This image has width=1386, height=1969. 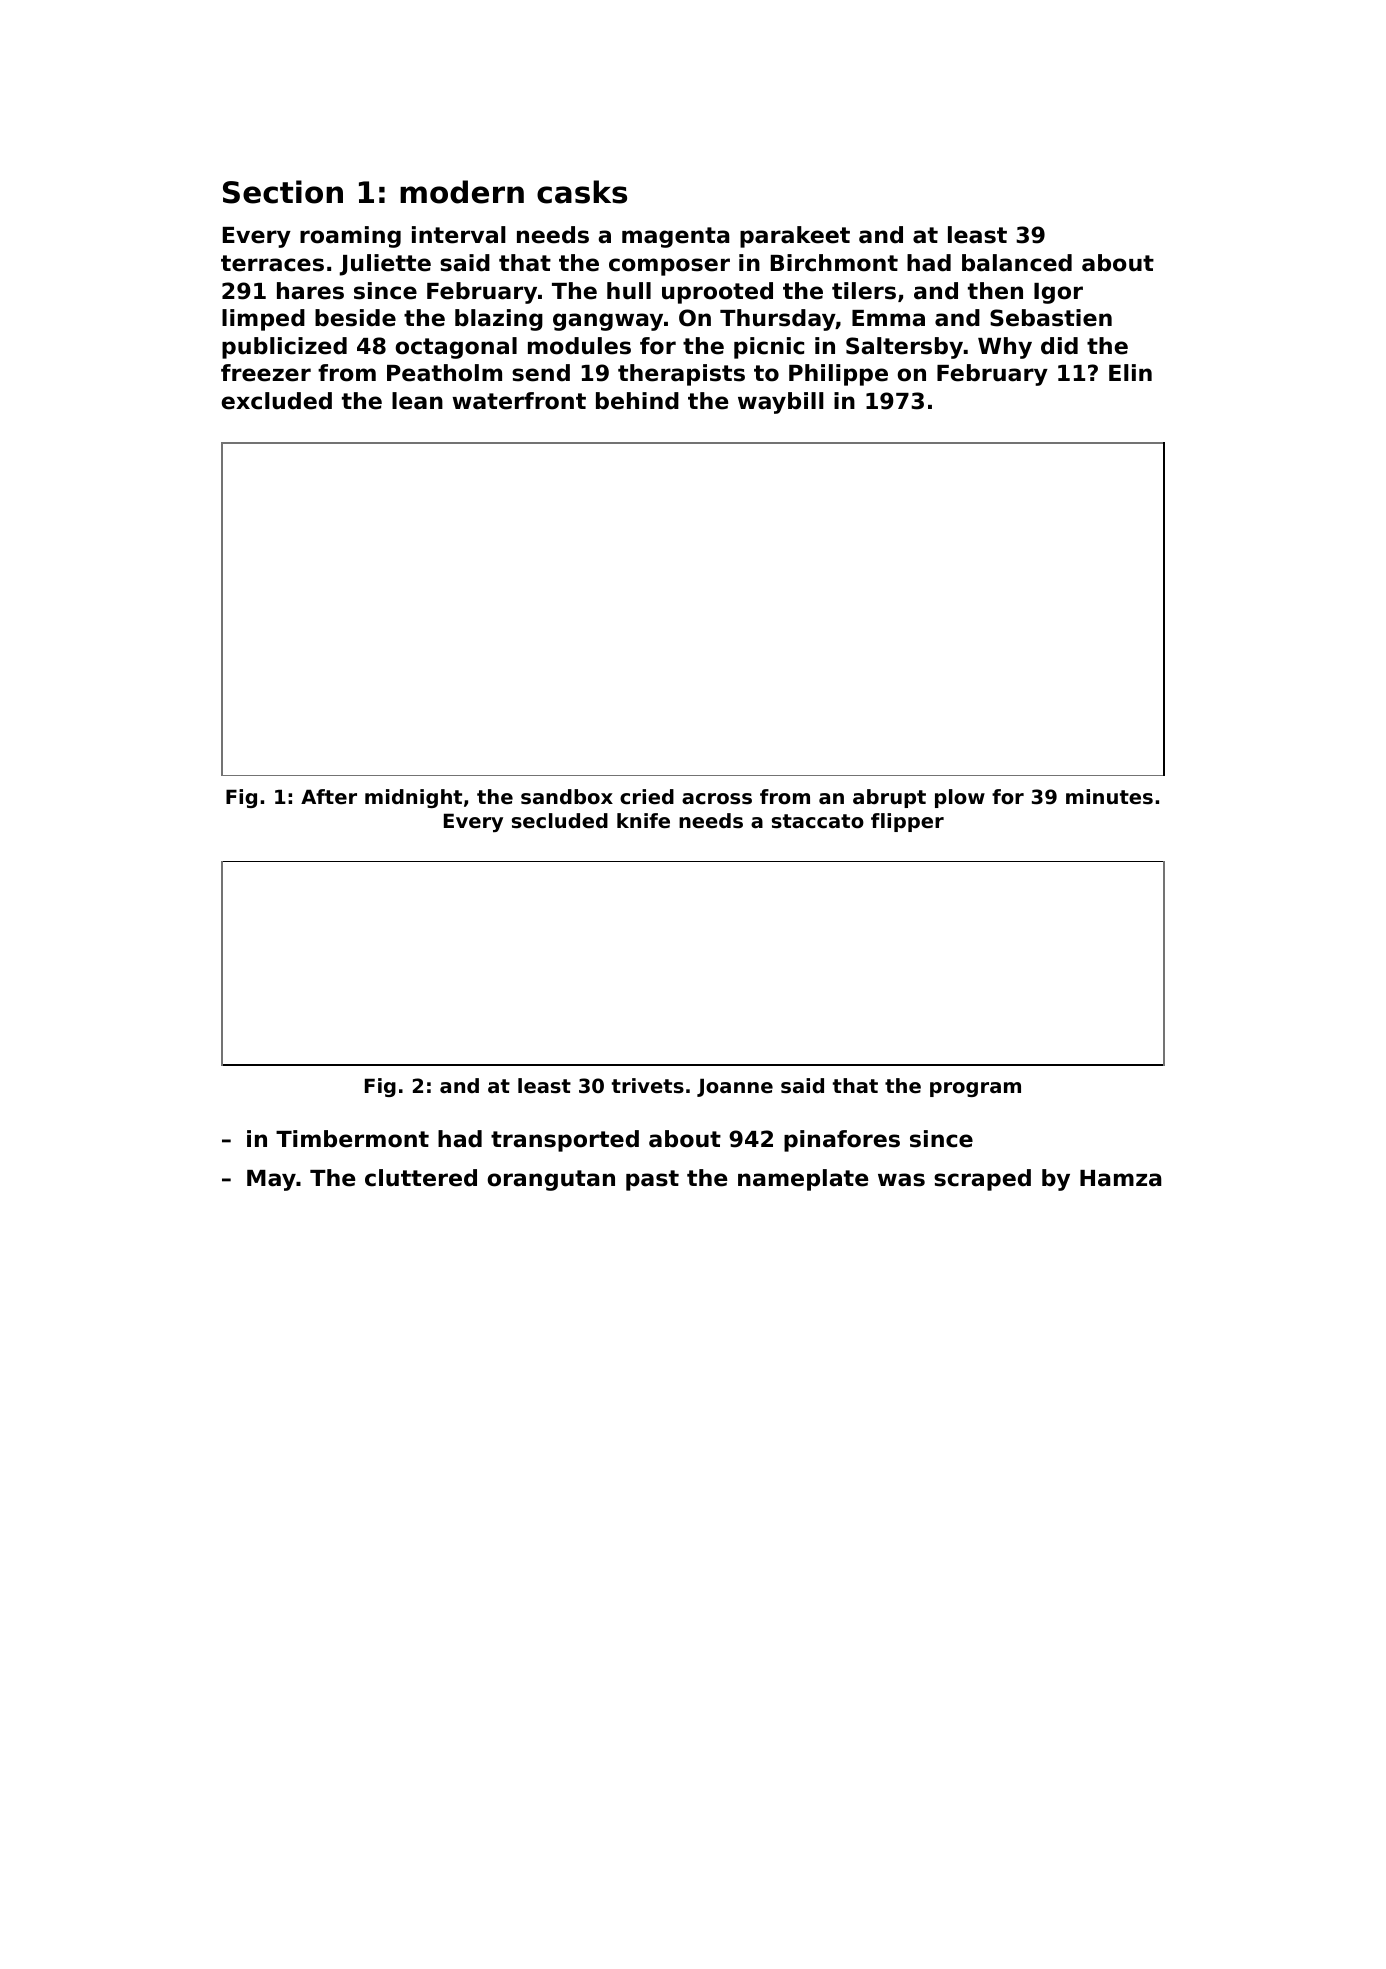 I want to click on behind, so click(x=637, y=401).
